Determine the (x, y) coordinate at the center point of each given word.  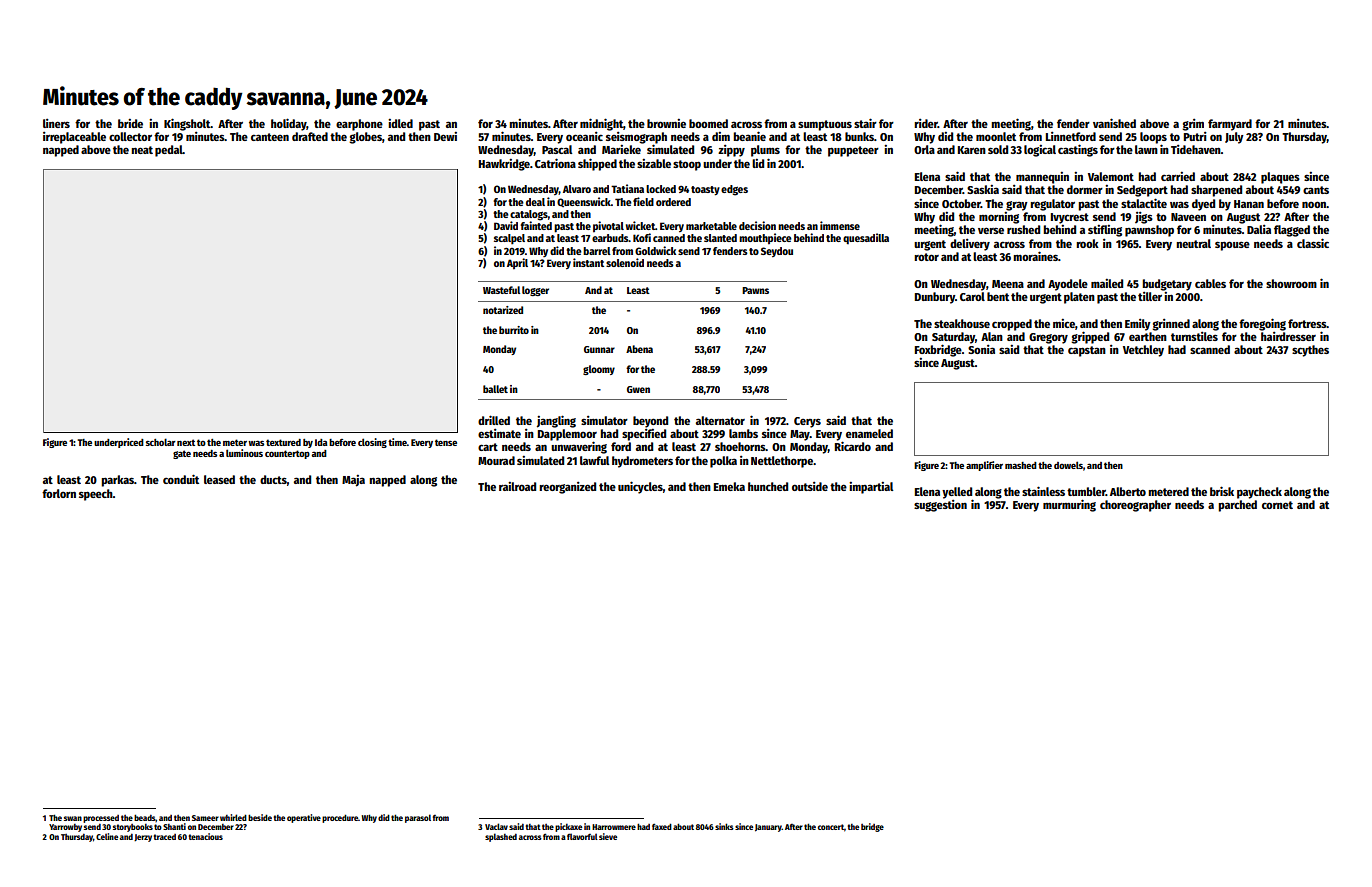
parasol (418, 818)
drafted (310, 136)
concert (831, 827)
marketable (711, 226)
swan (73, 818)
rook (1087, 243)
